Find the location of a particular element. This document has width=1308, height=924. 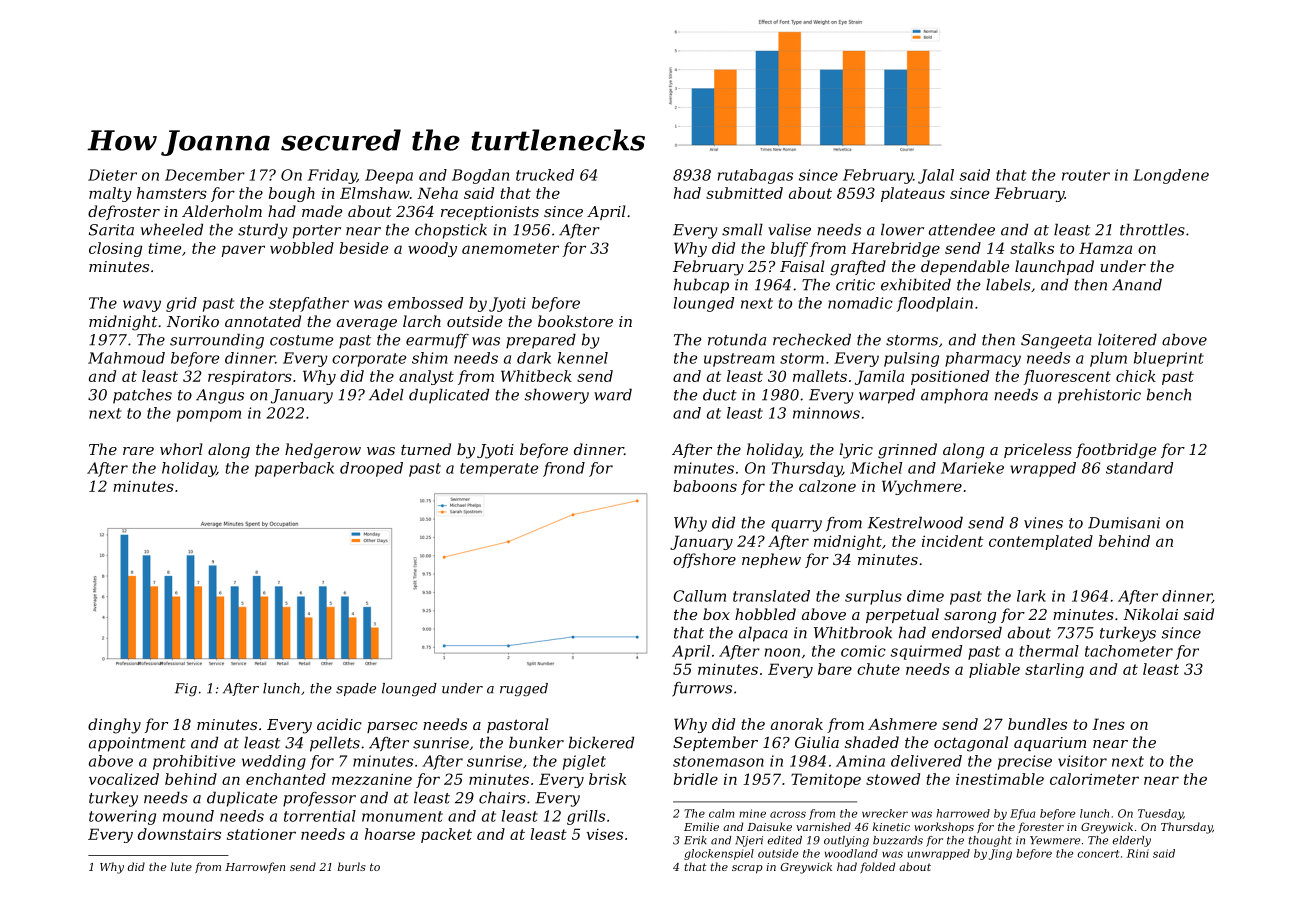

contemplated is located at coordinates (1041, 542).
